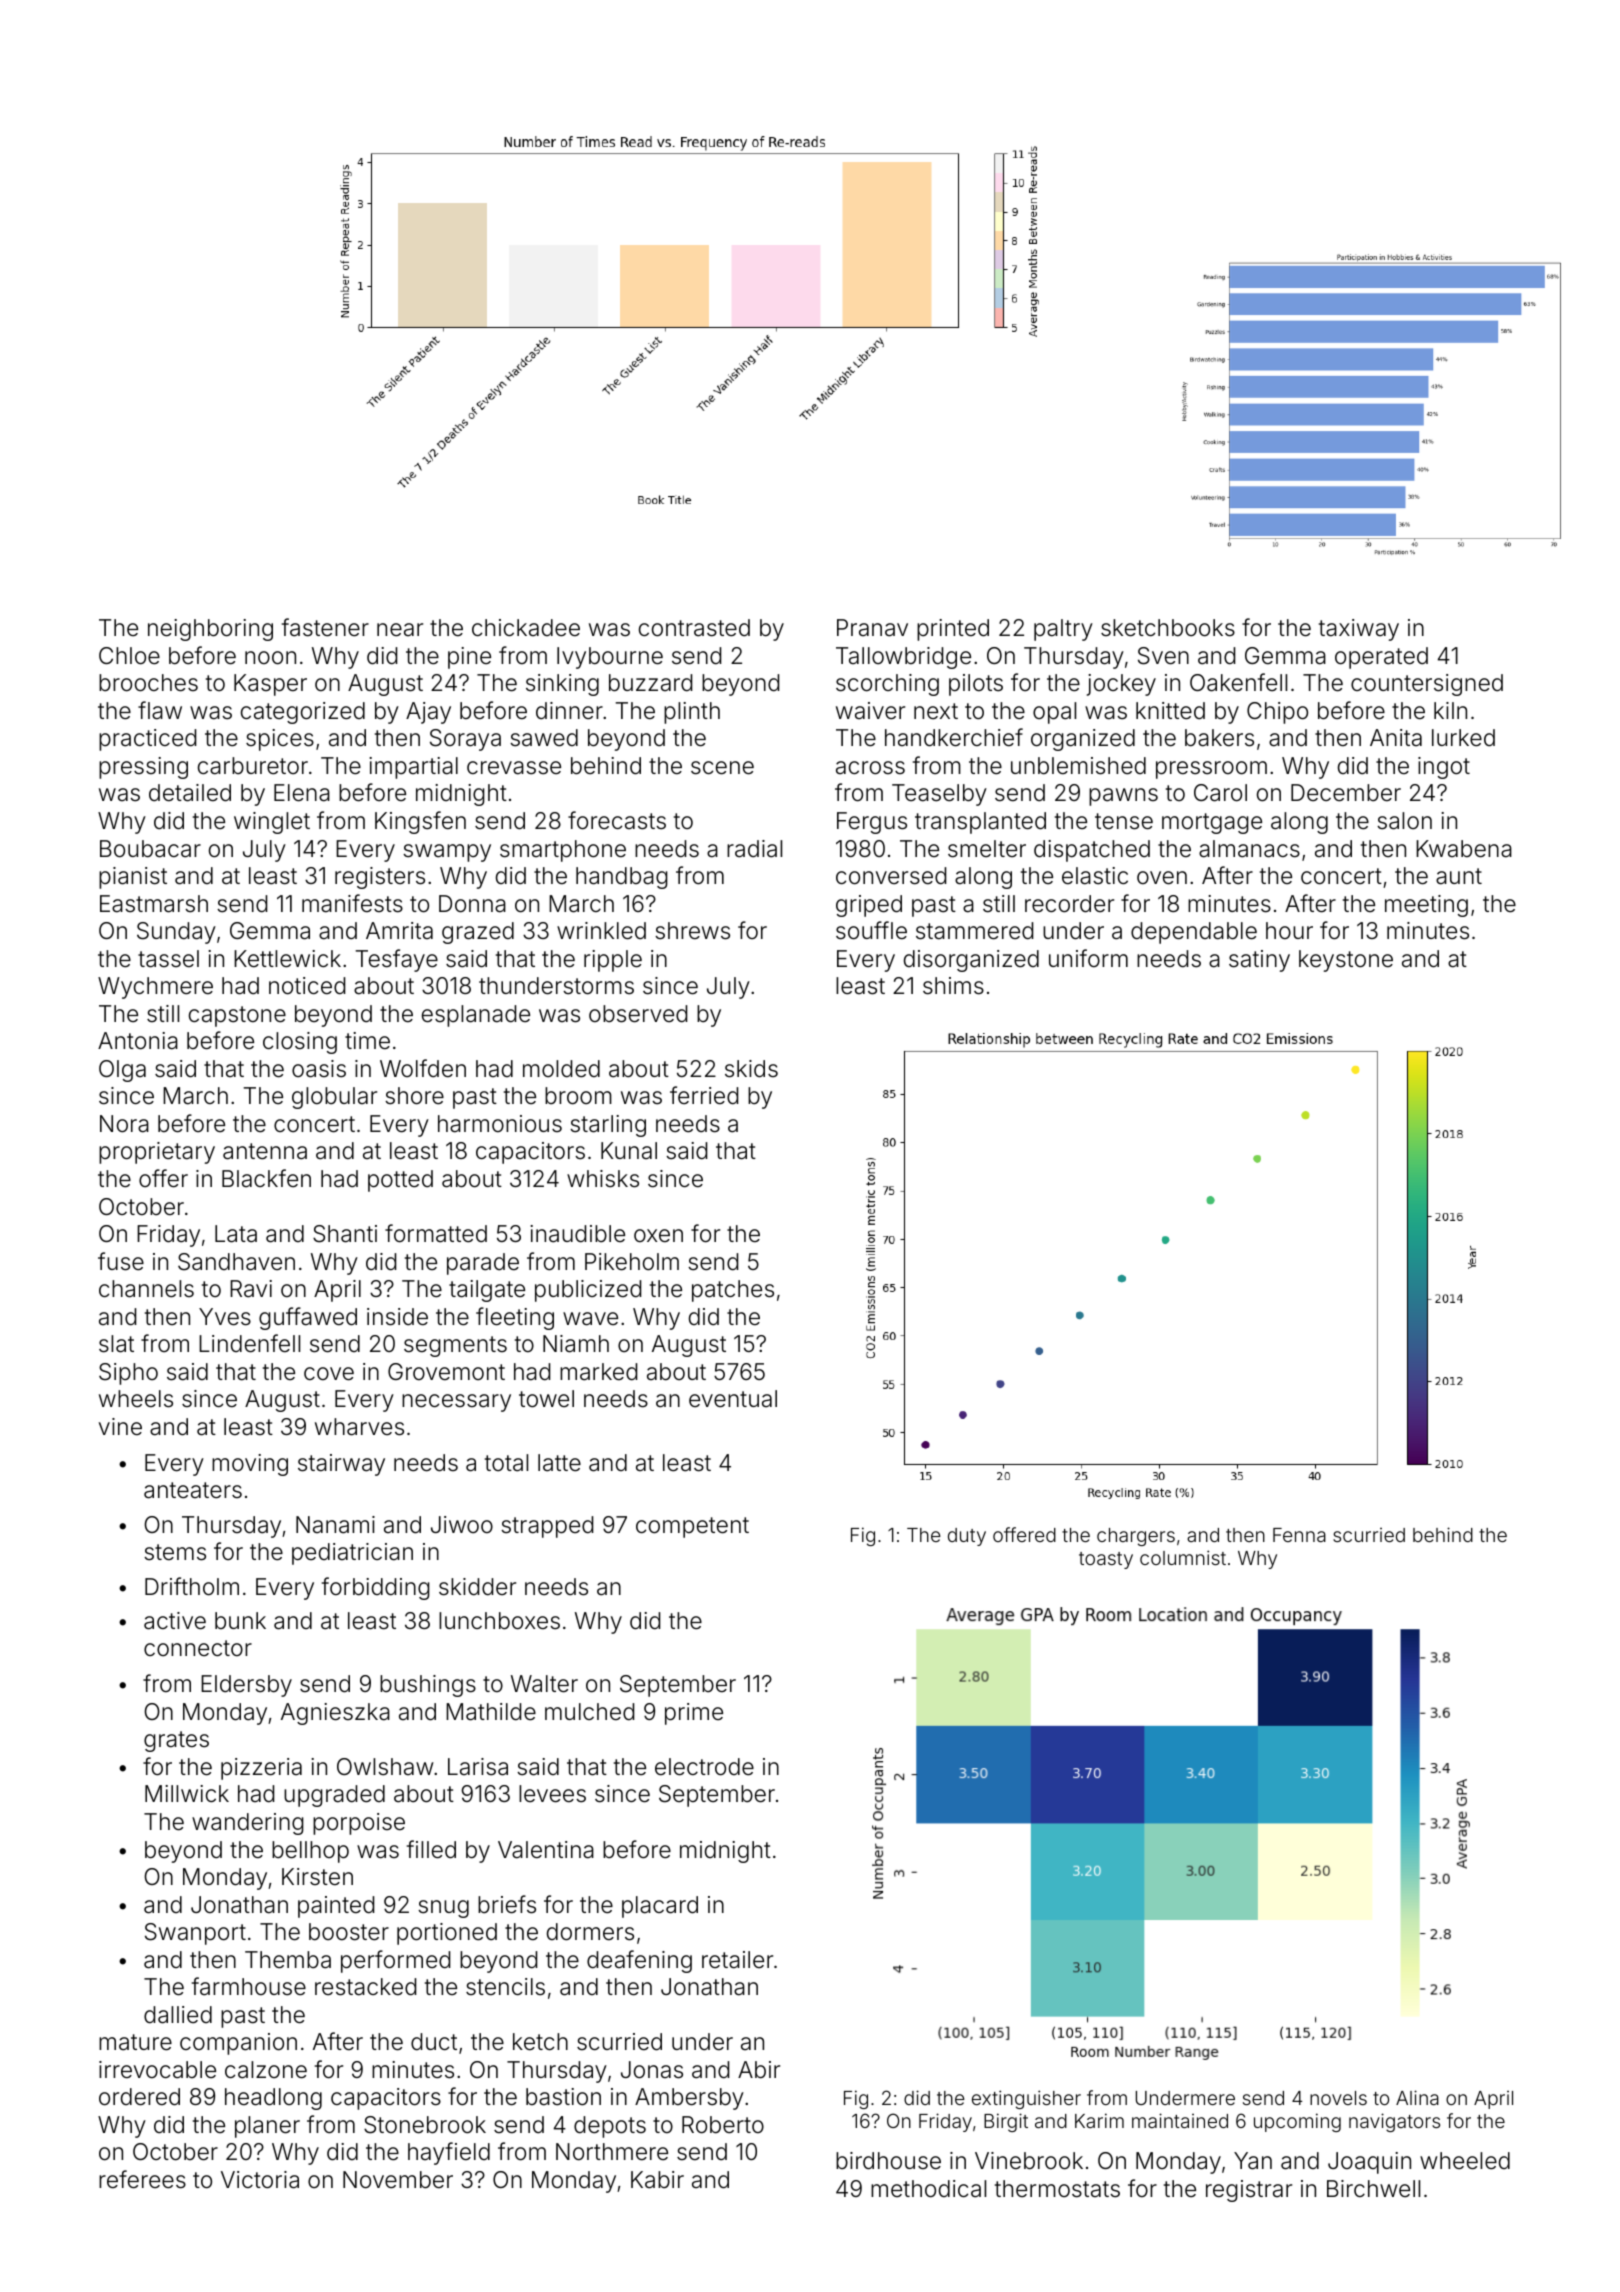 The height and width of the screenshot is (2292, 1620). I want to click on meeting, so click(1426, 906).
